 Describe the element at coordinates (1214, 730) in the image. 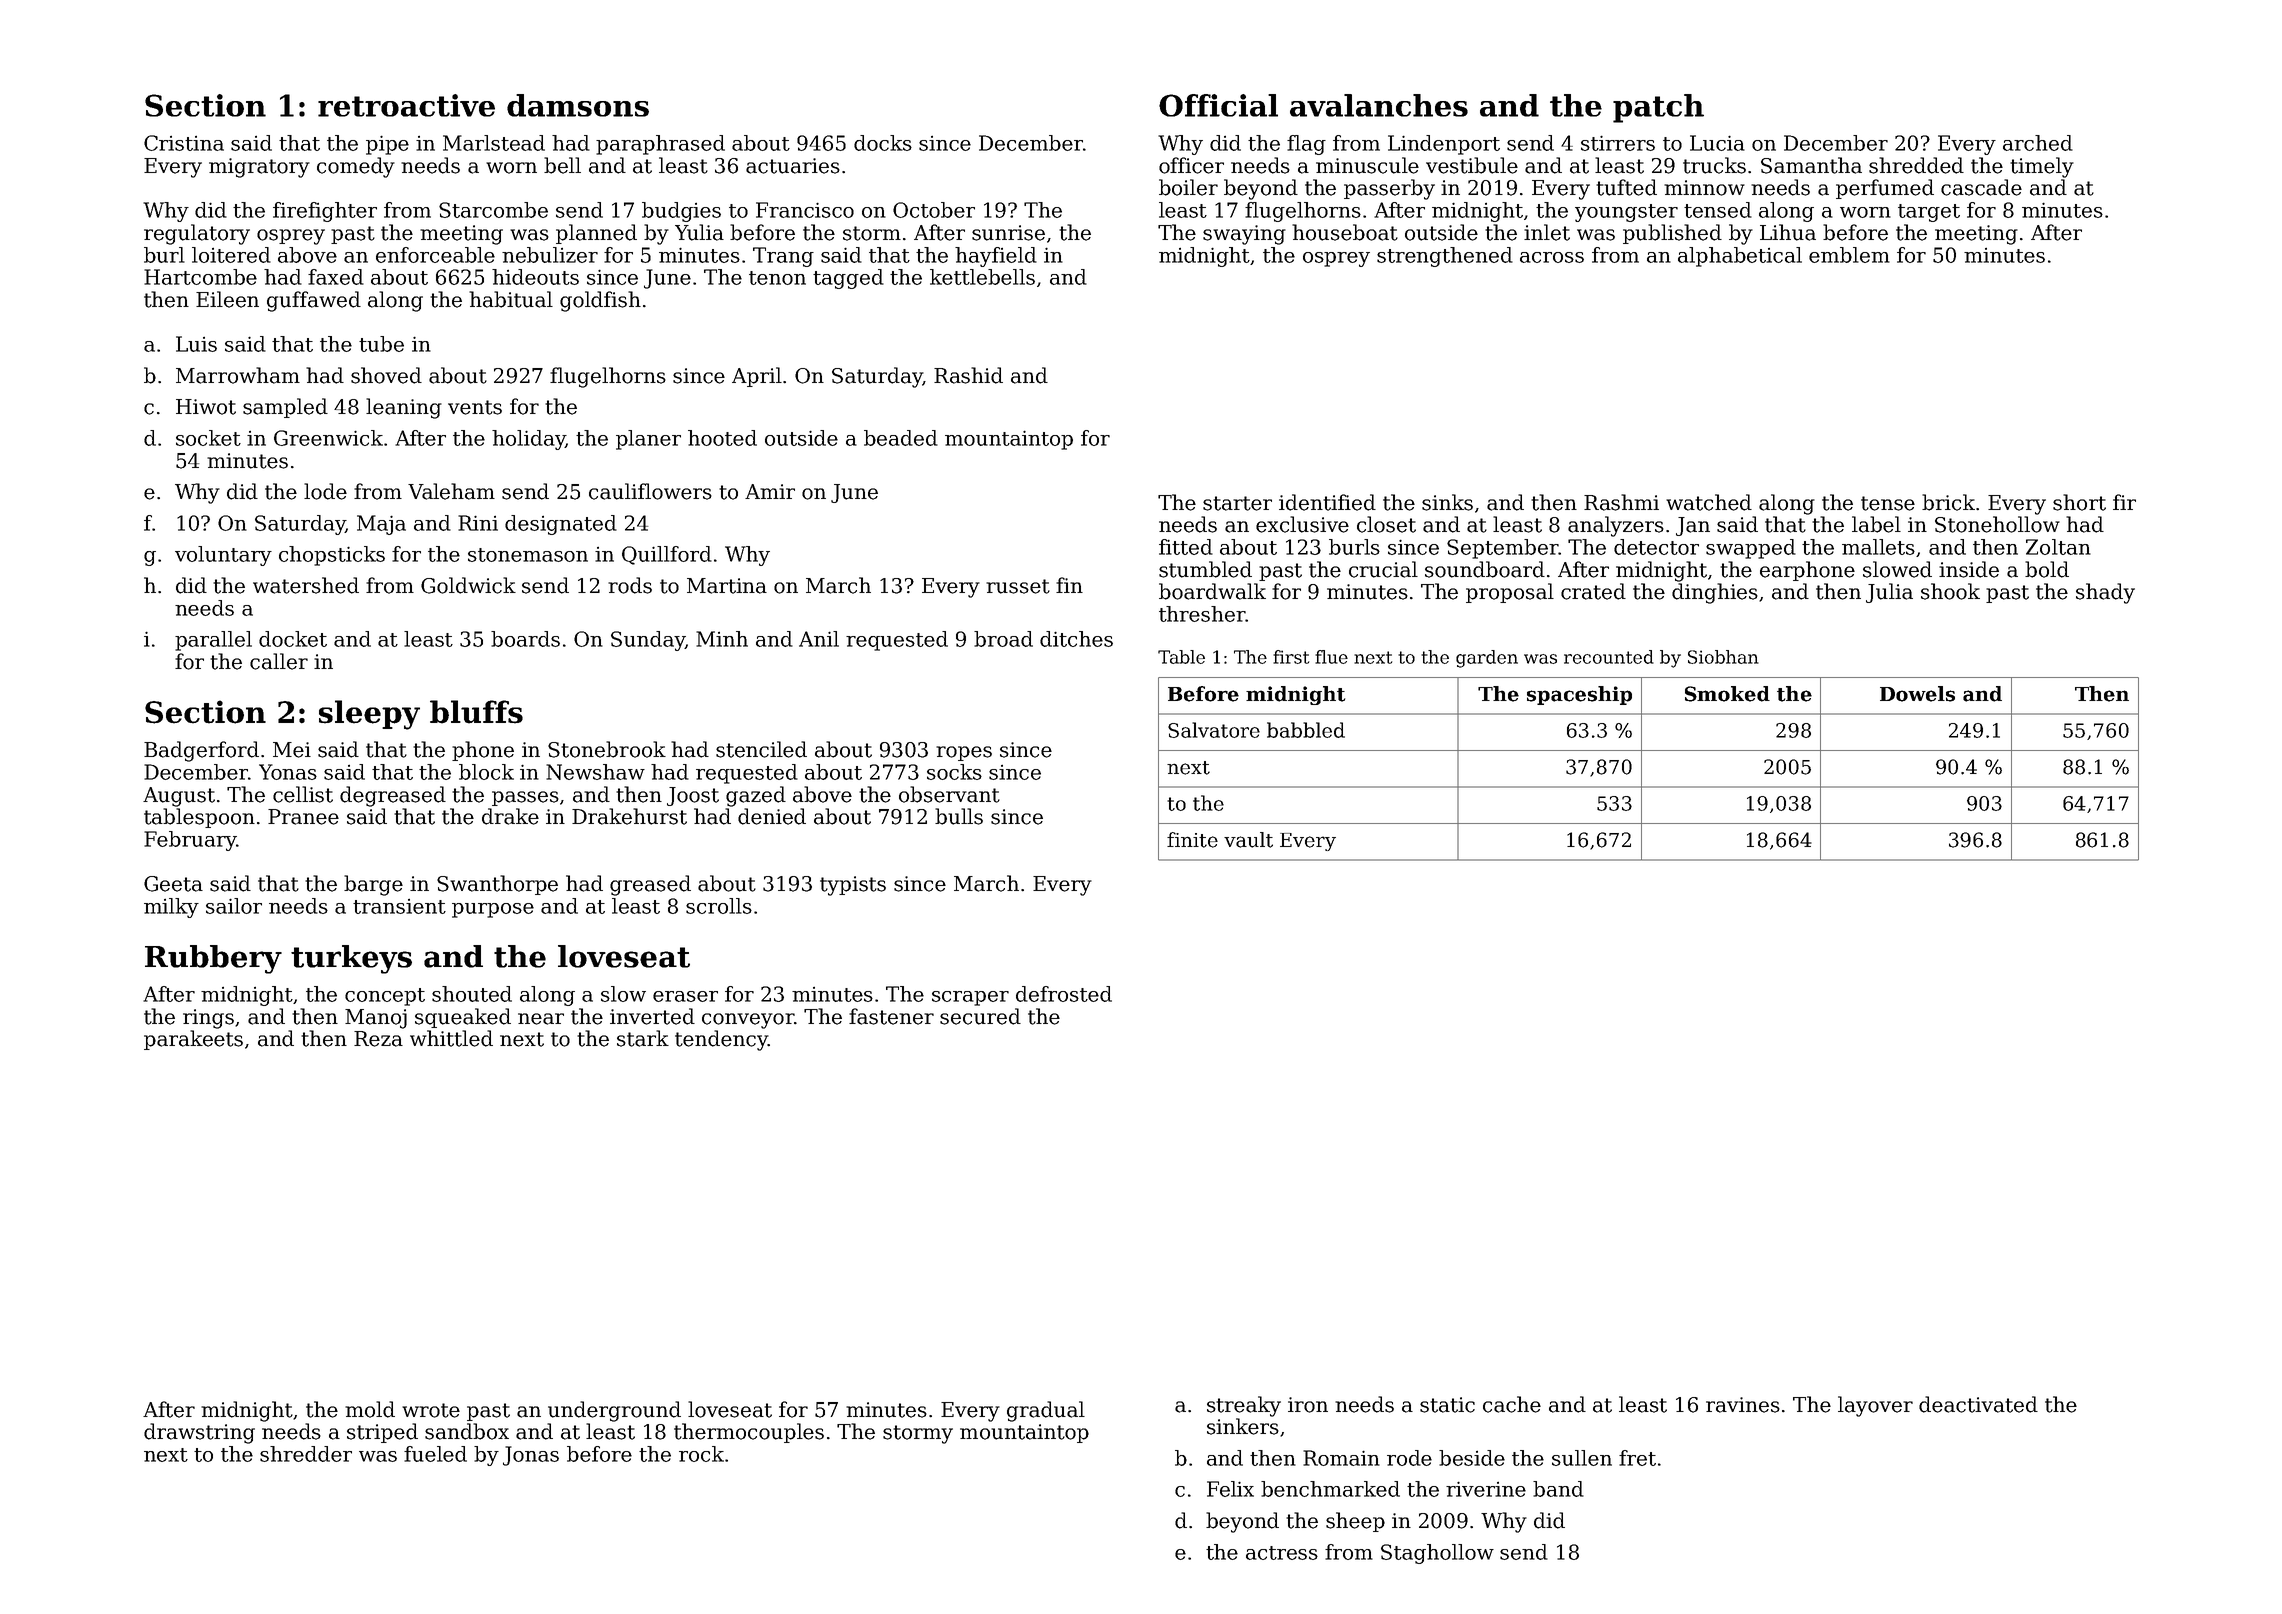

I see `Salvatore` at that location.
